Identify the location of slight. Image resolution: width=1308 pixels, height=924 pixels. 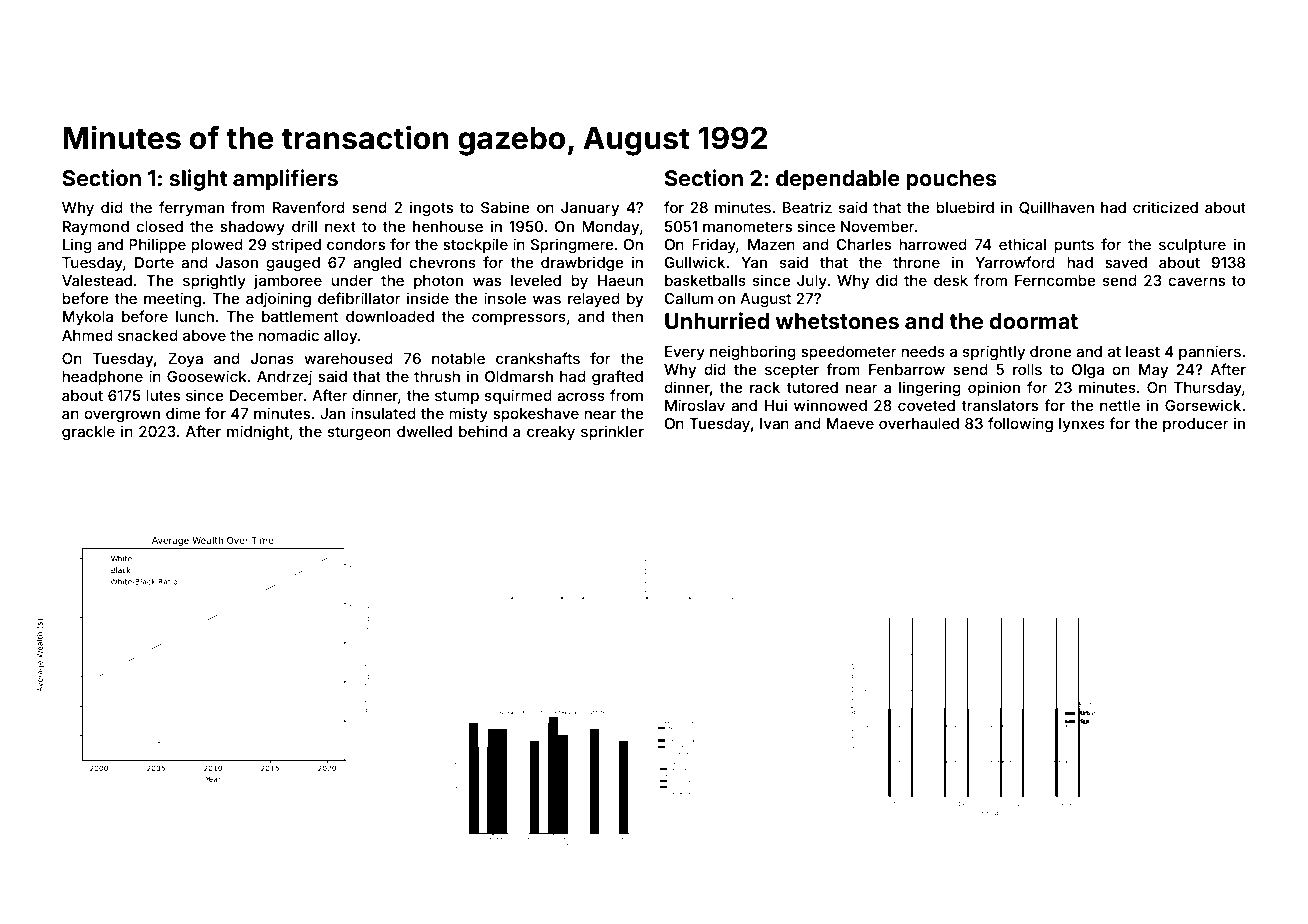
(198, 180).
